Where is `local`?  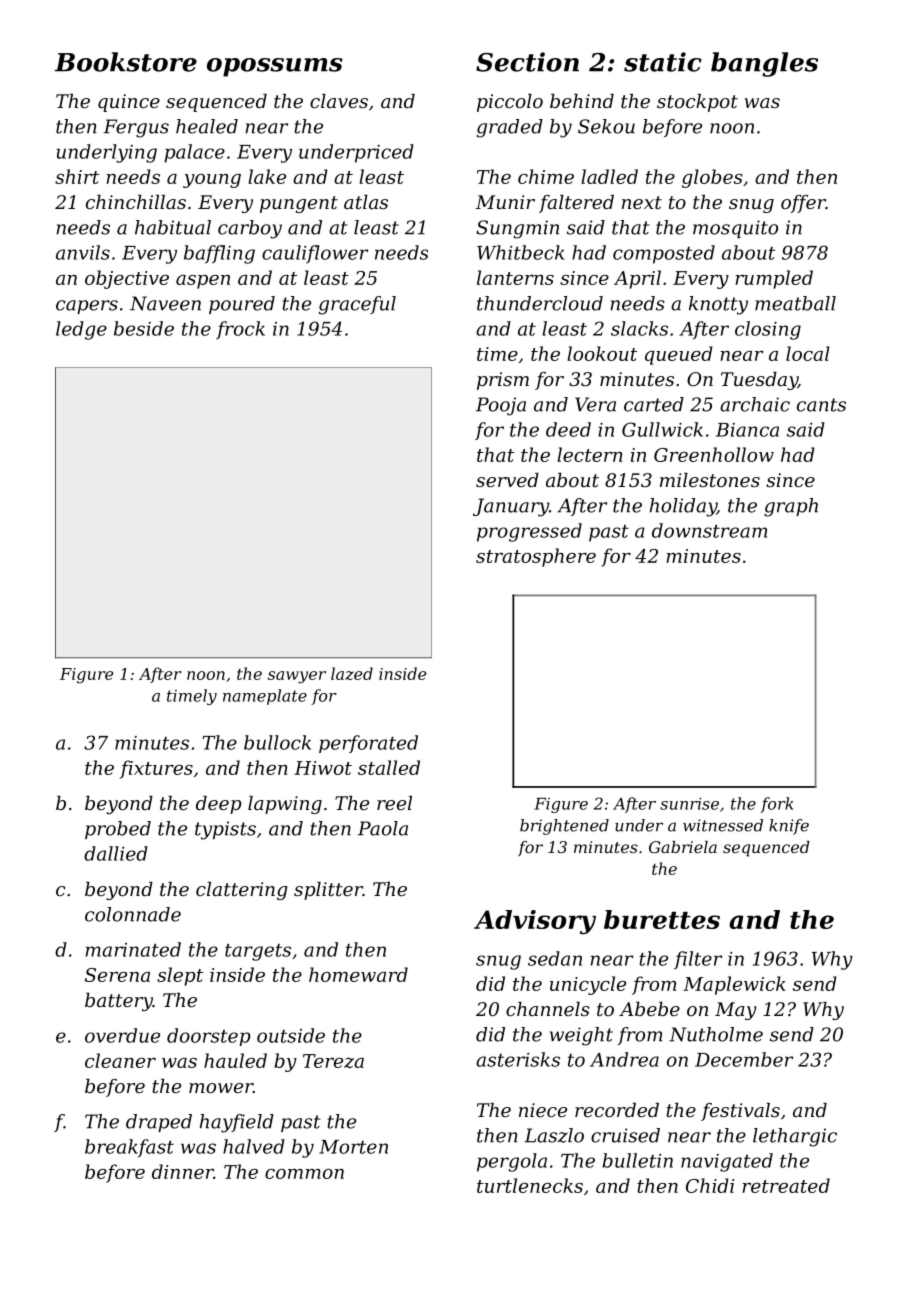 local is located at coordinates (808, 353).
